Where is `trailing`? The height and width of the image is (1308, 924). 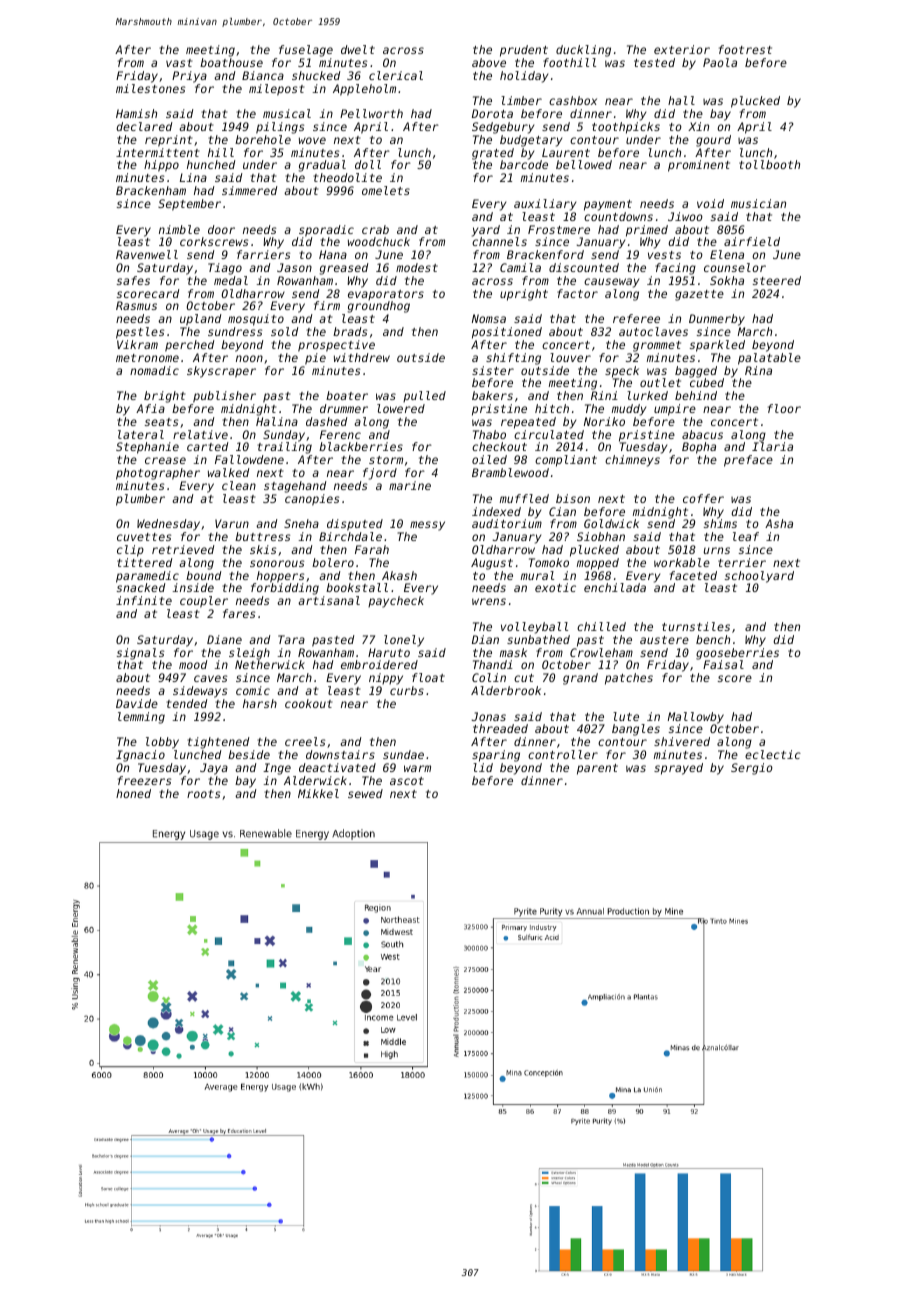 trailing is located at coordinates (284, 448).
